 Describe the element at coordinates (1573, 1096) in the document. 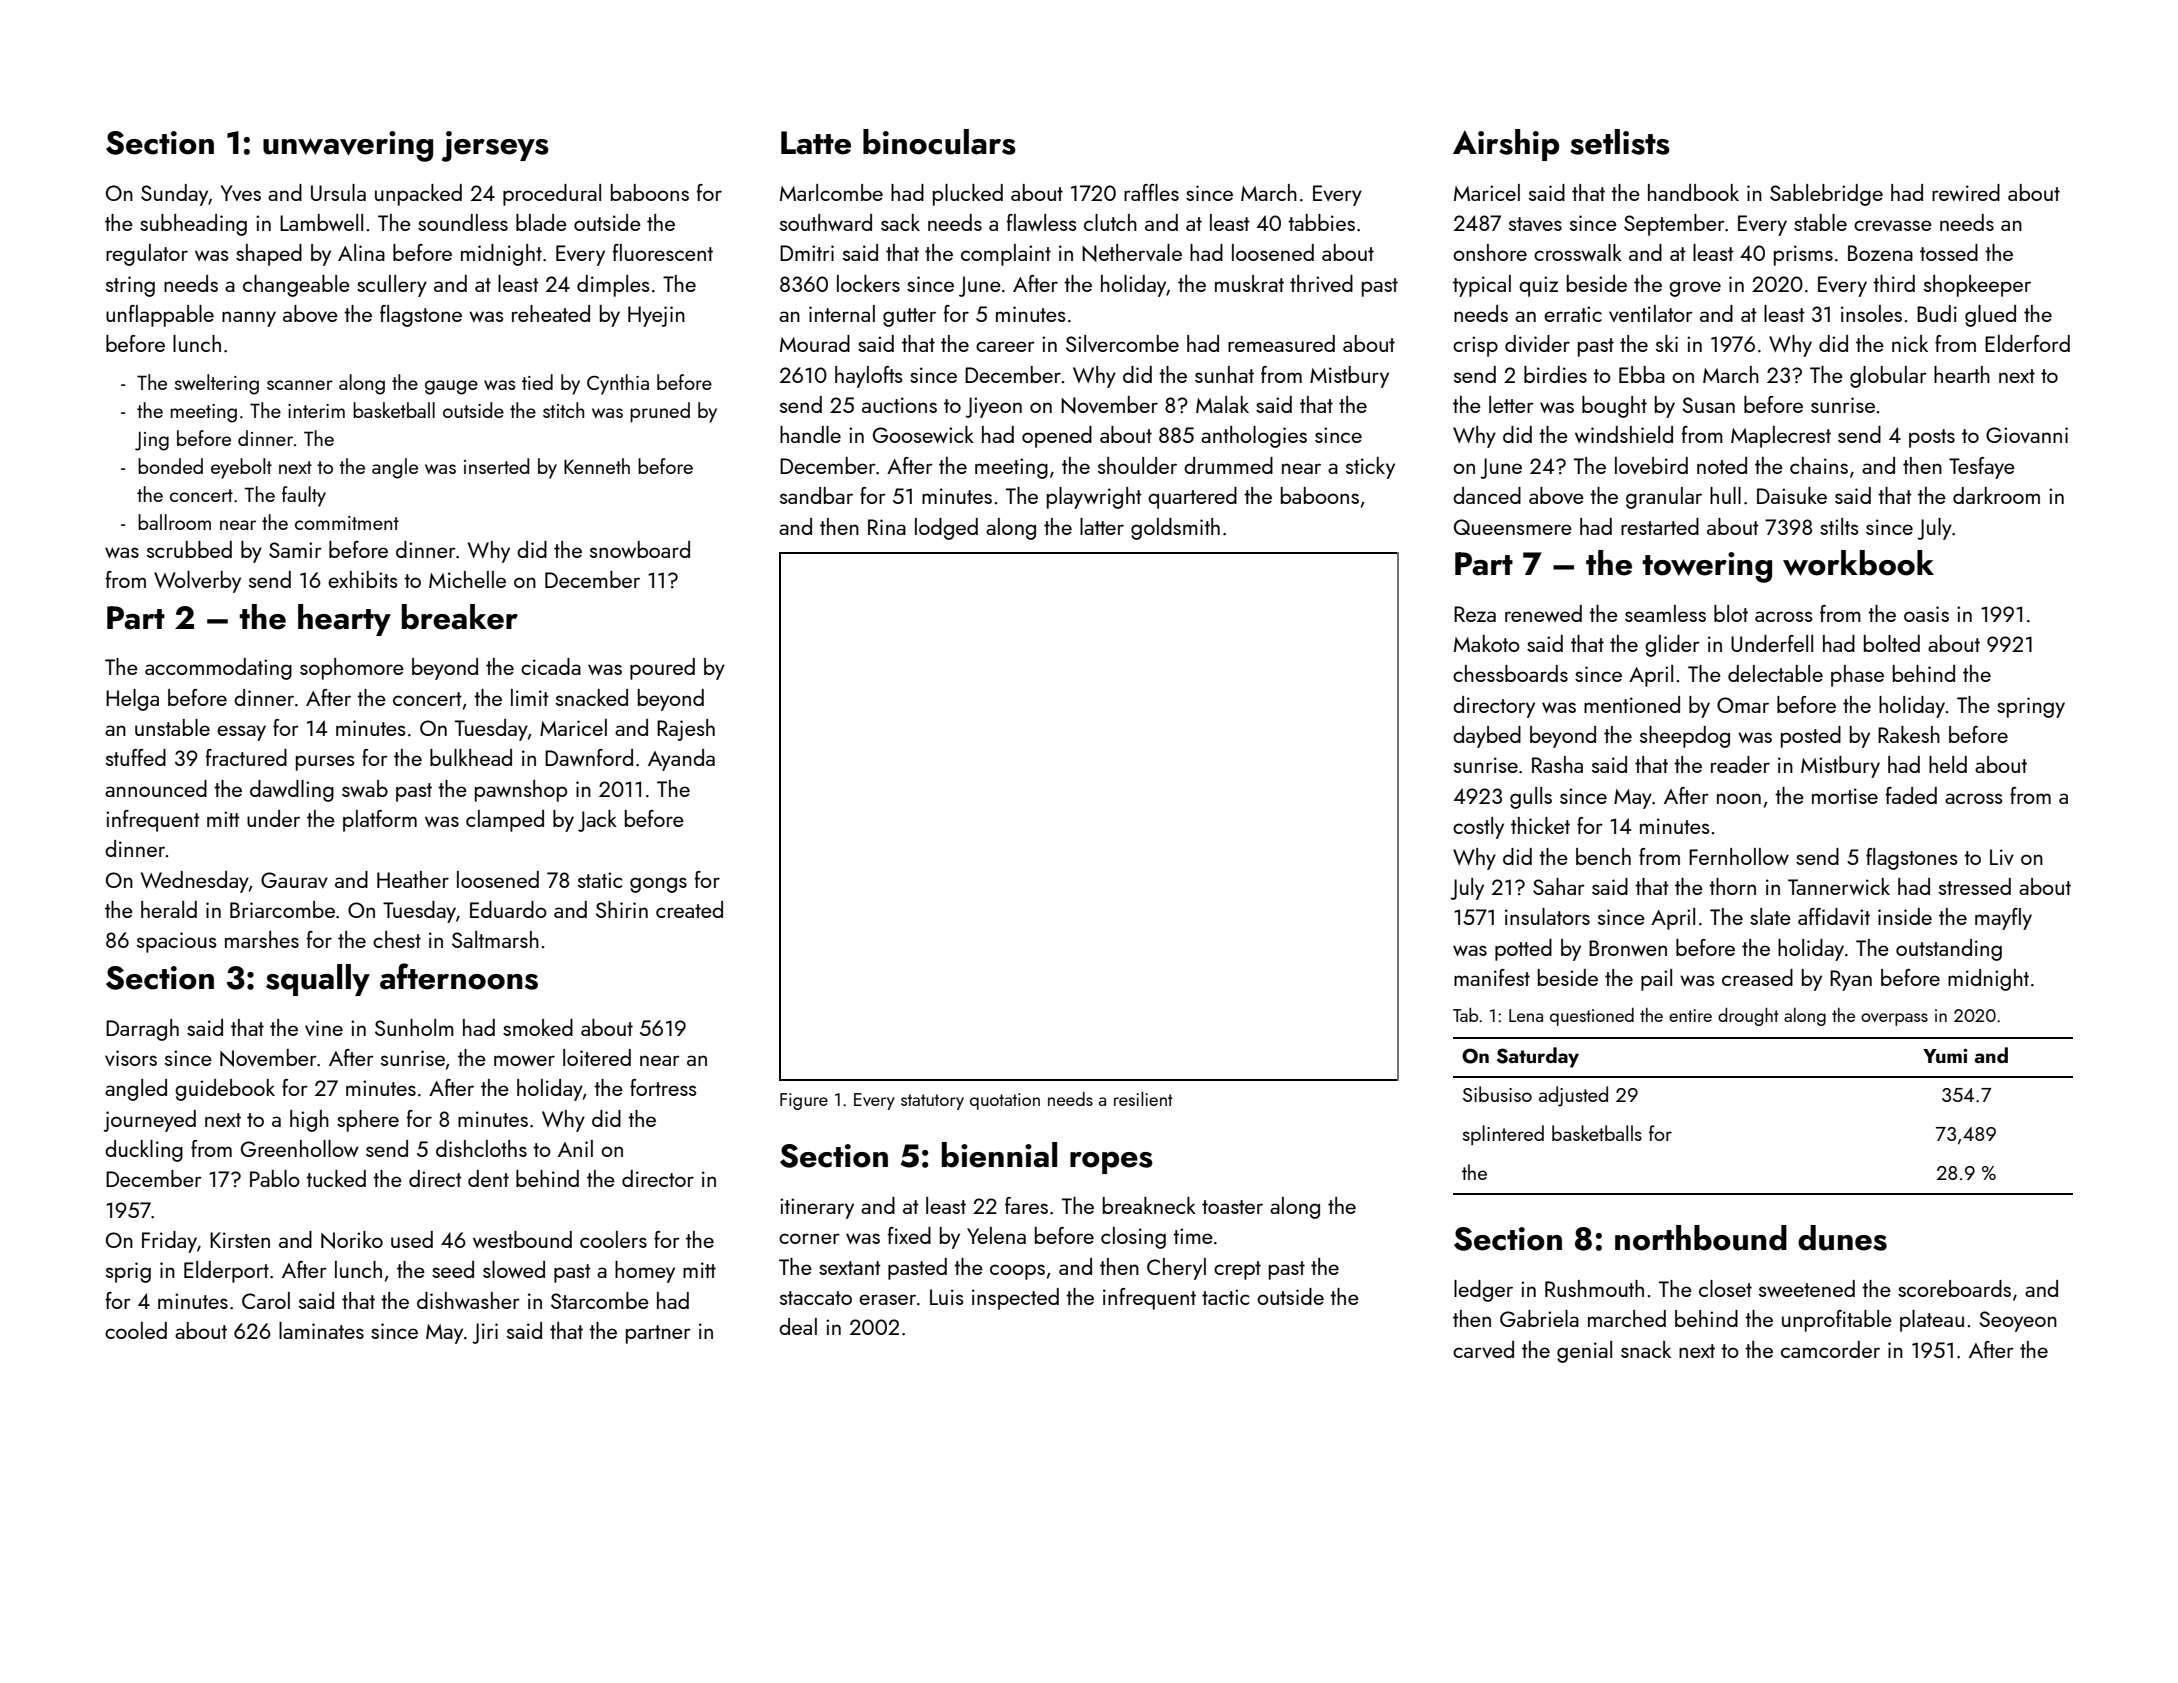

I see `adjusted` at that location.
